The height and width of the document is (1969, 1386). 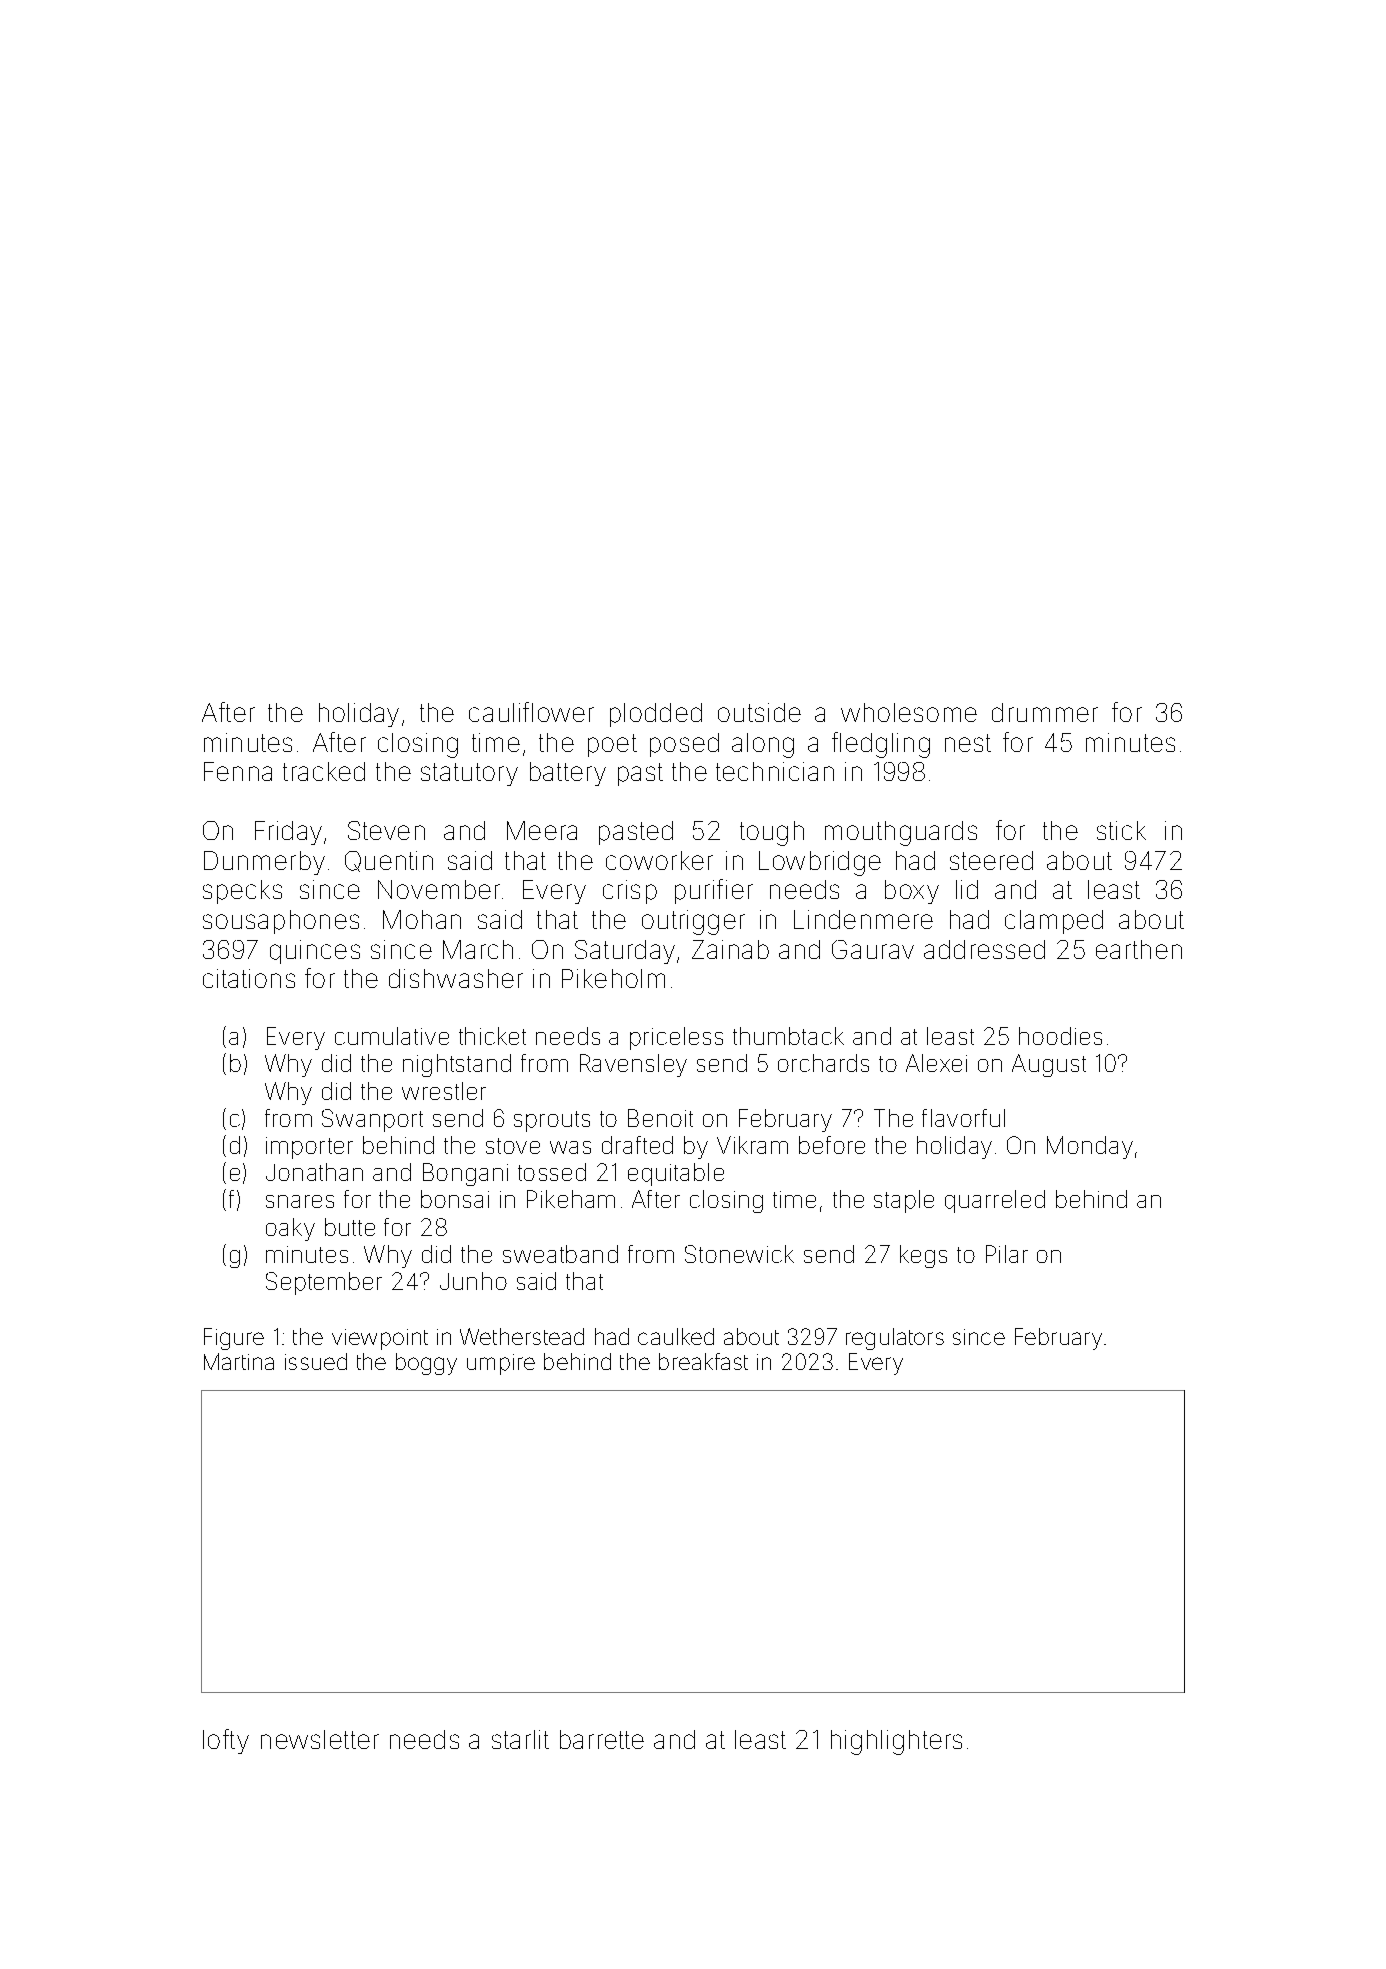 I want to click on outrigger, so click(x=693, y=922).
